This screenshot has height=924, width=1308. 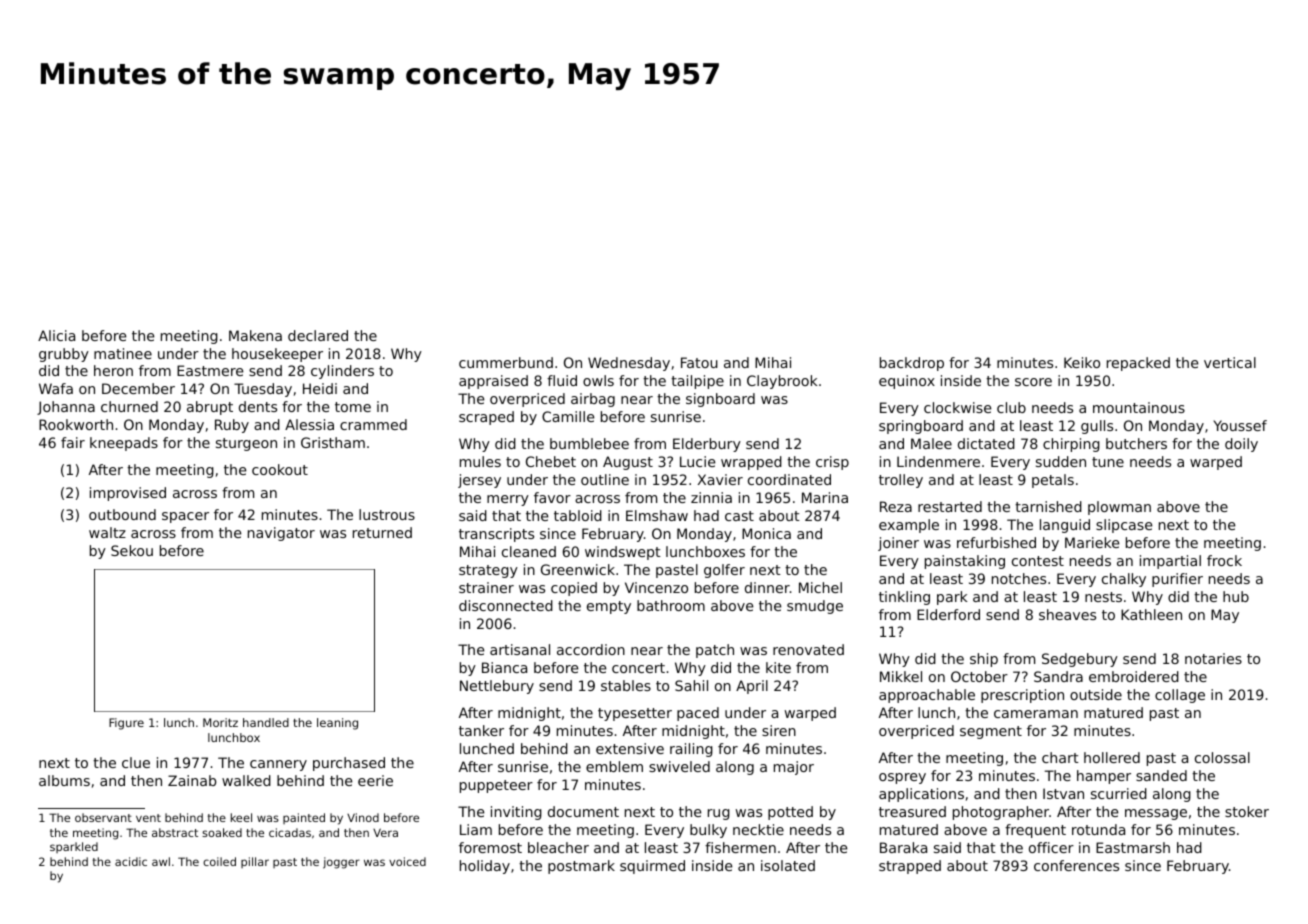 I want to click on Alicia, so click(x=56, y=335).
